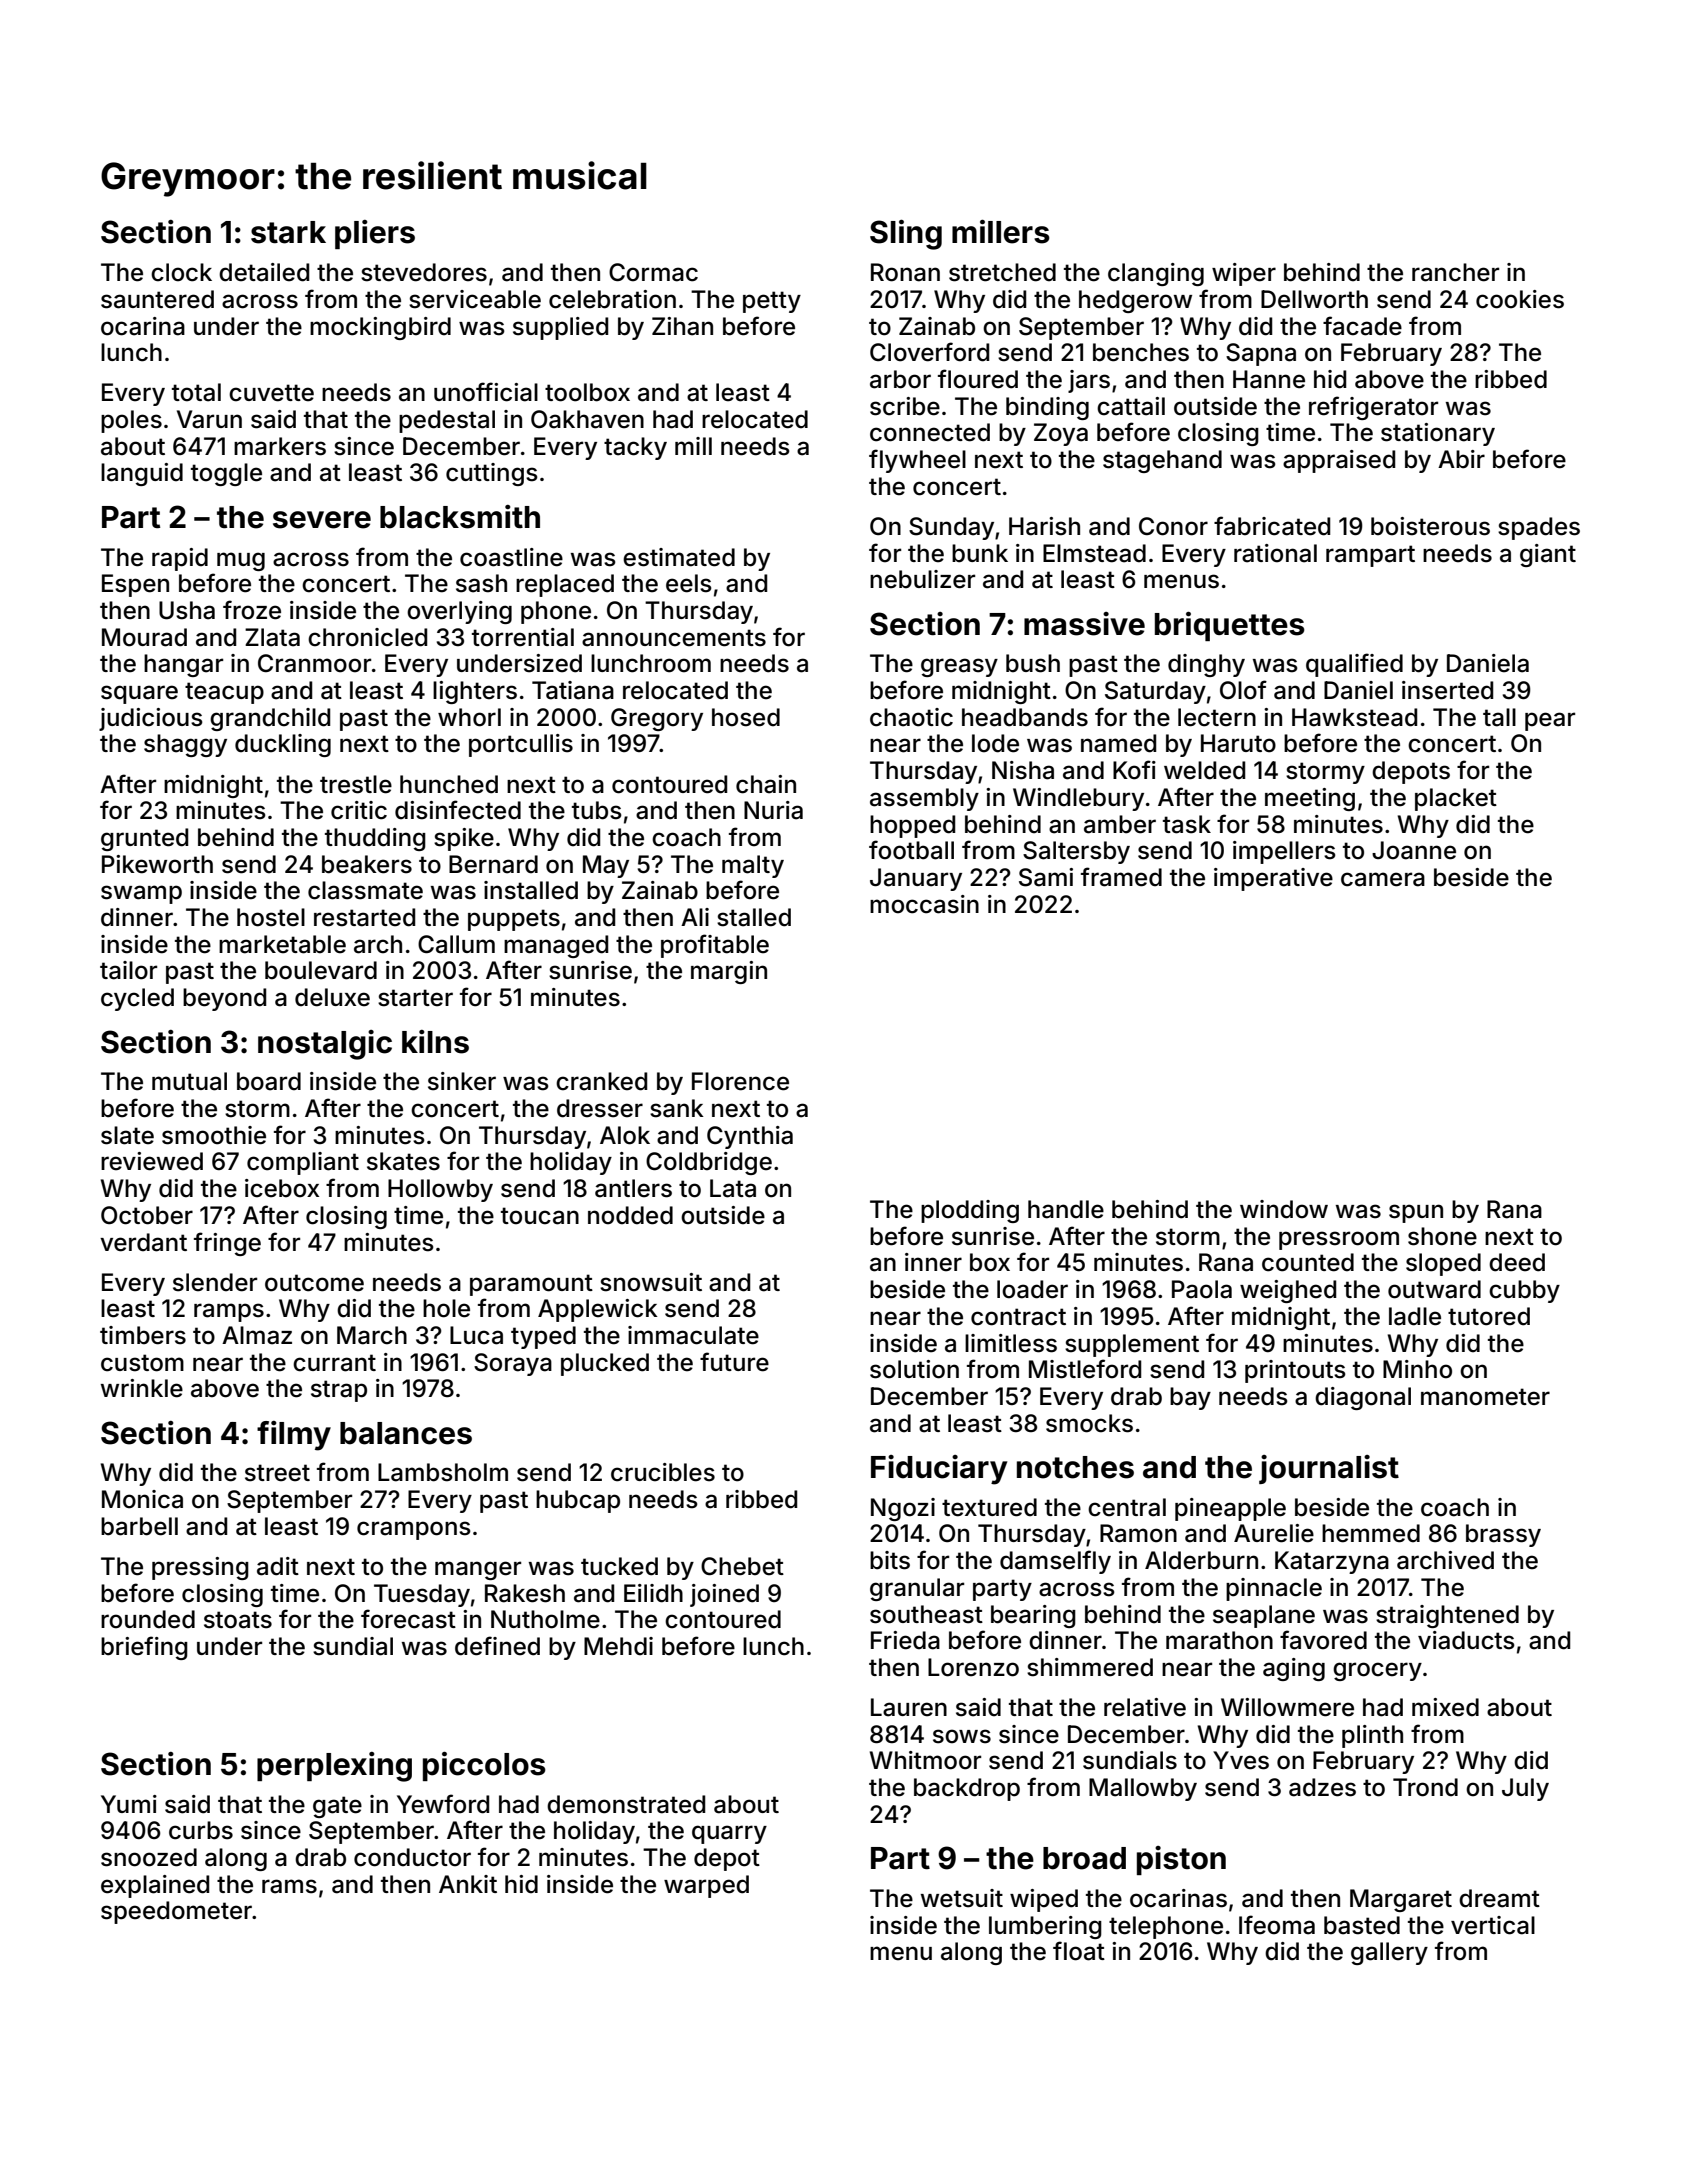  Describe the element at coordinates (148, 1619) in the document. I see `rounded` at that location.
